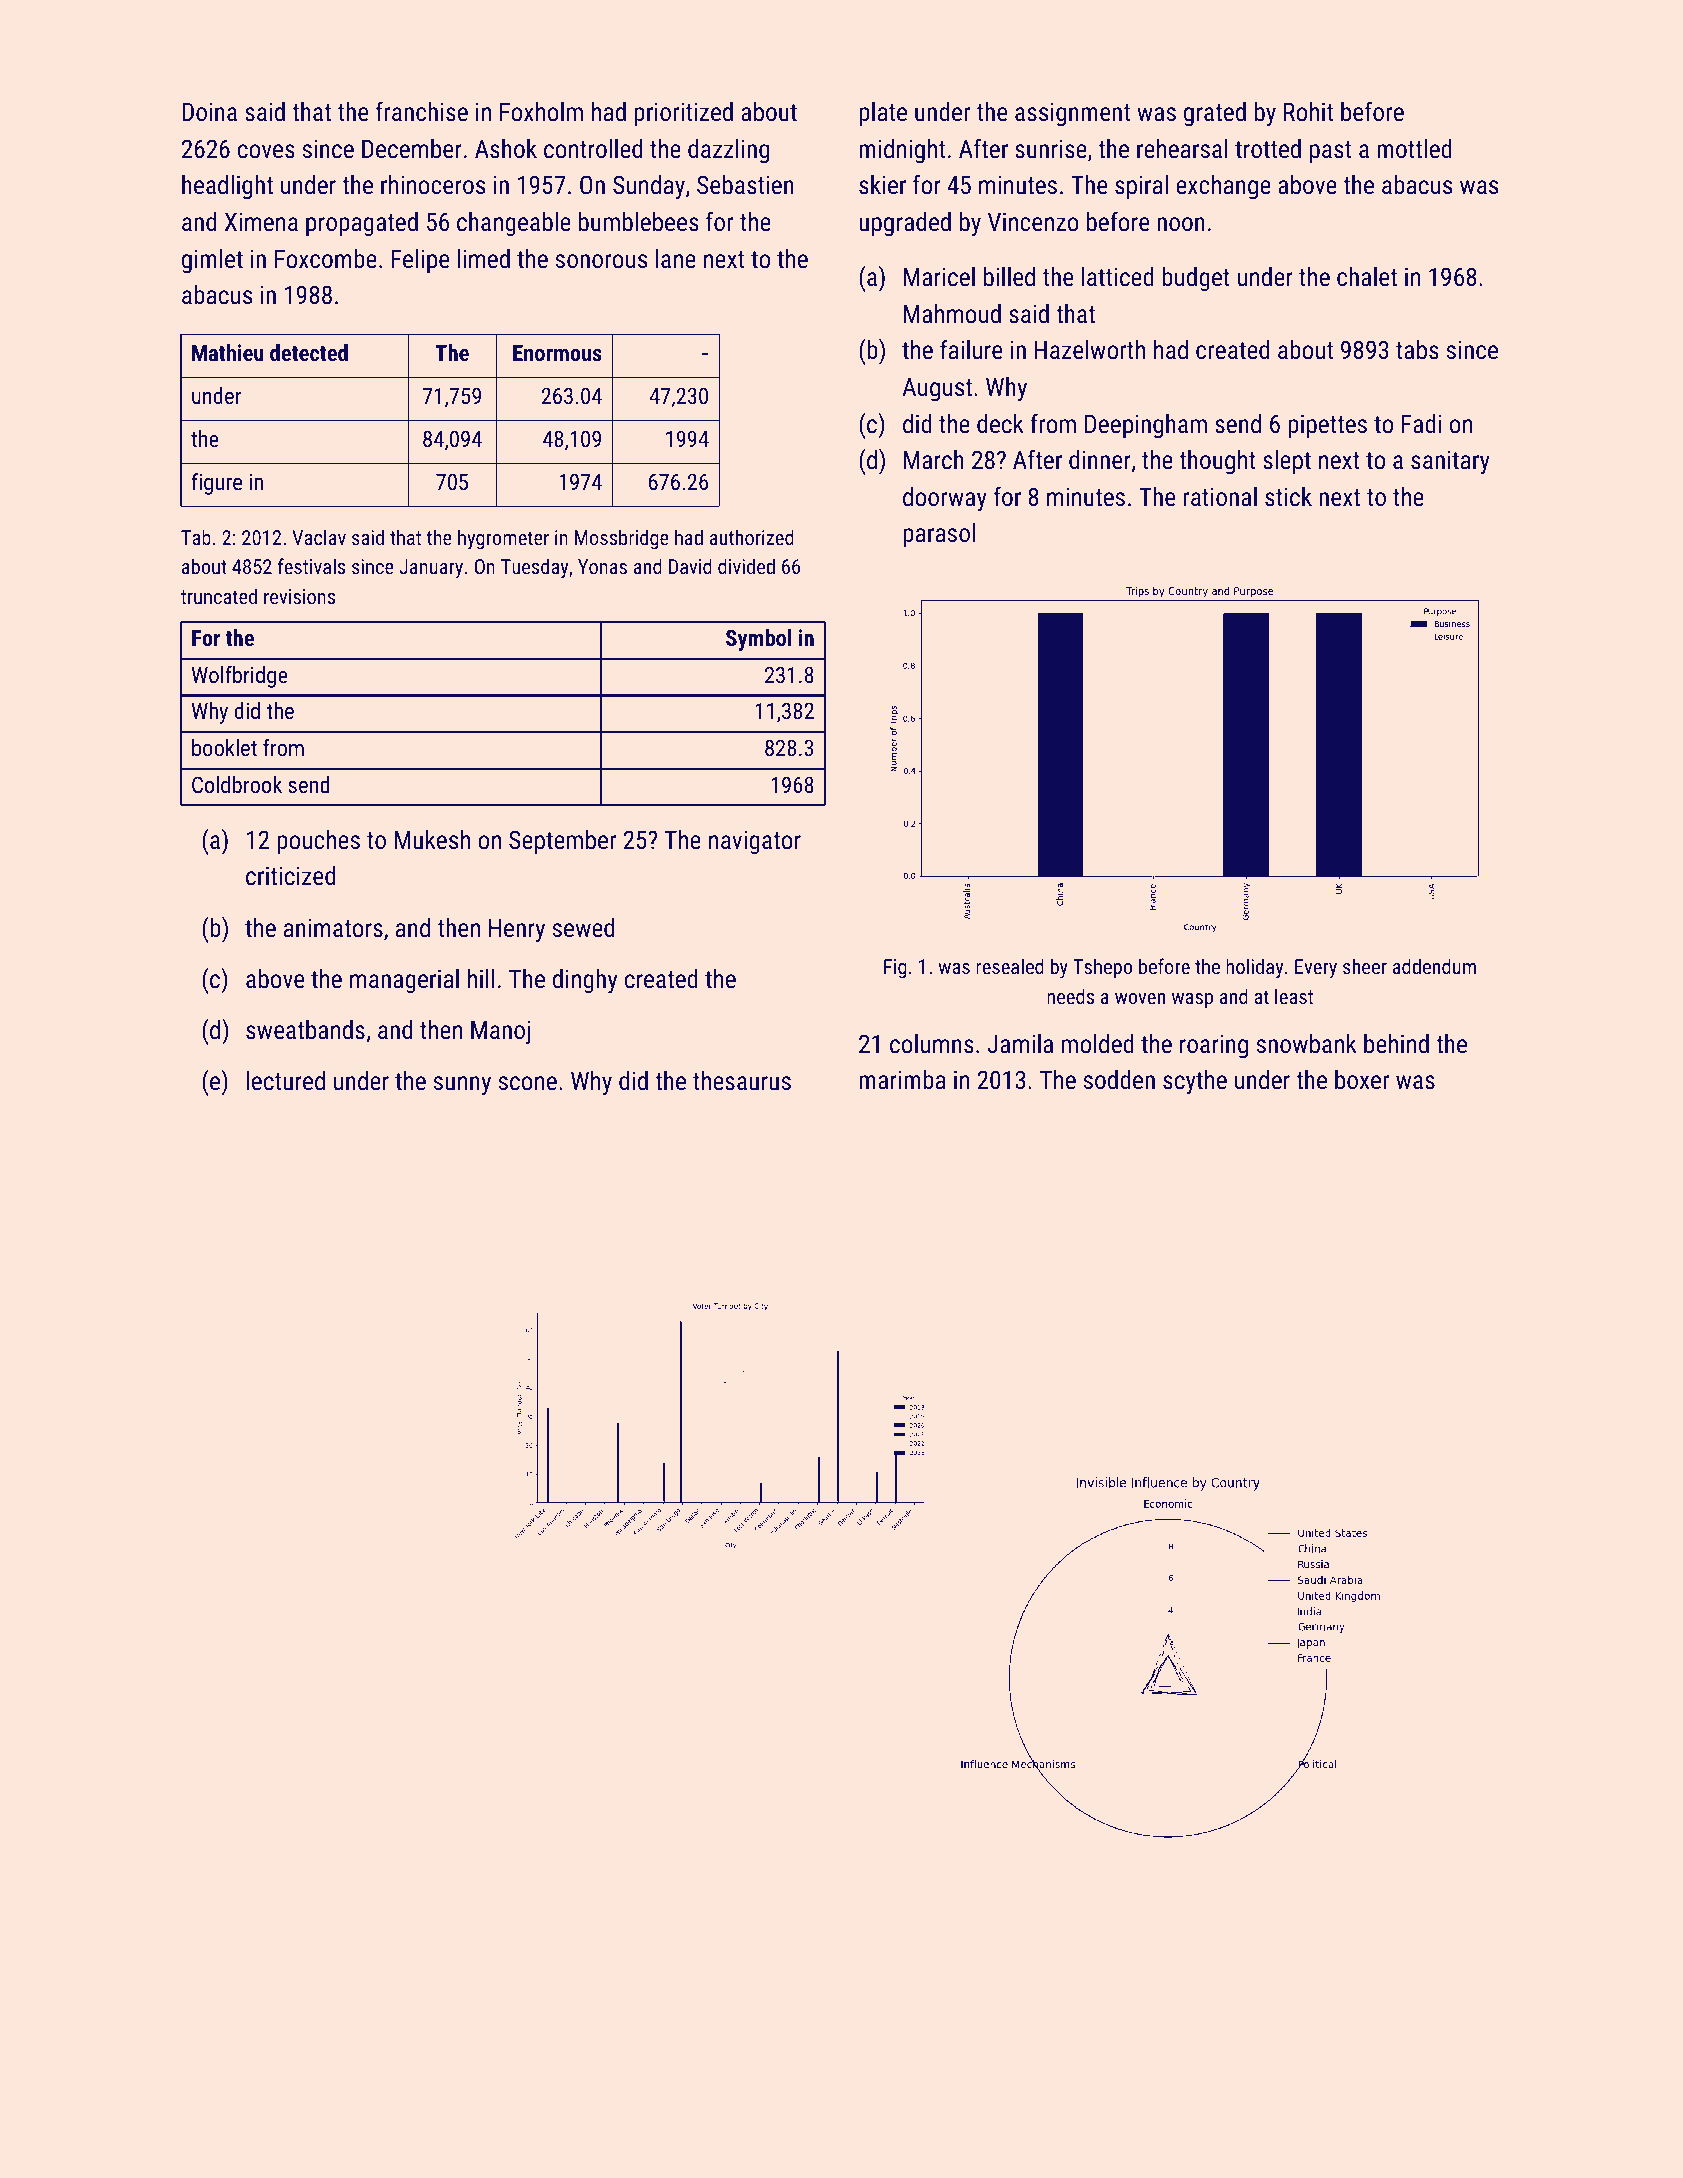 This screenshot has width=1683, height=2178. What do you see at coordinates (209, 112) in the screenshot?
I see `Doina` at bounding box center [209, 112].
